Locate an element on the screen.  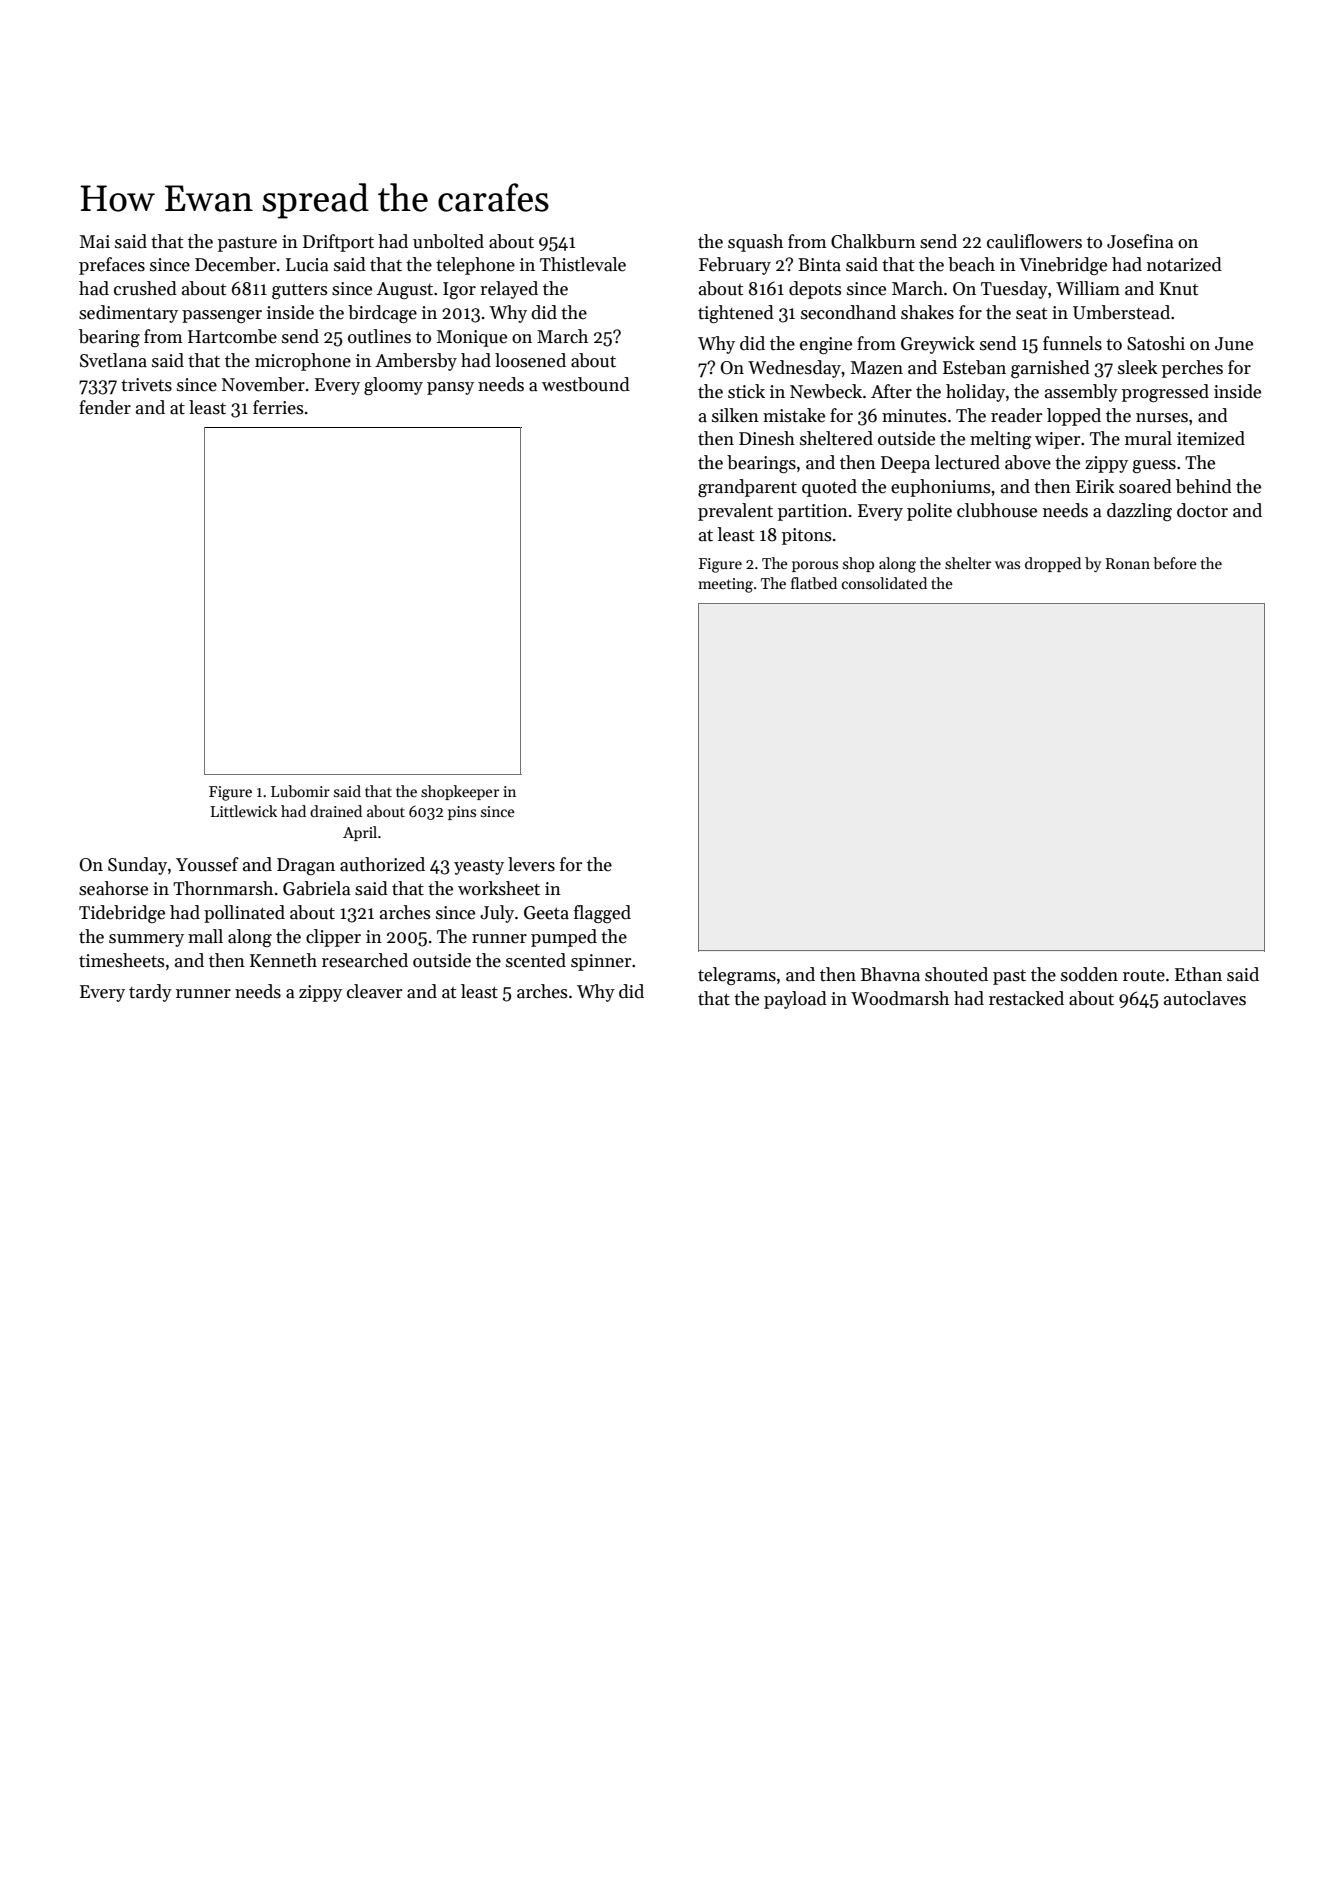
meeting is located at coordinates (725, 585).
